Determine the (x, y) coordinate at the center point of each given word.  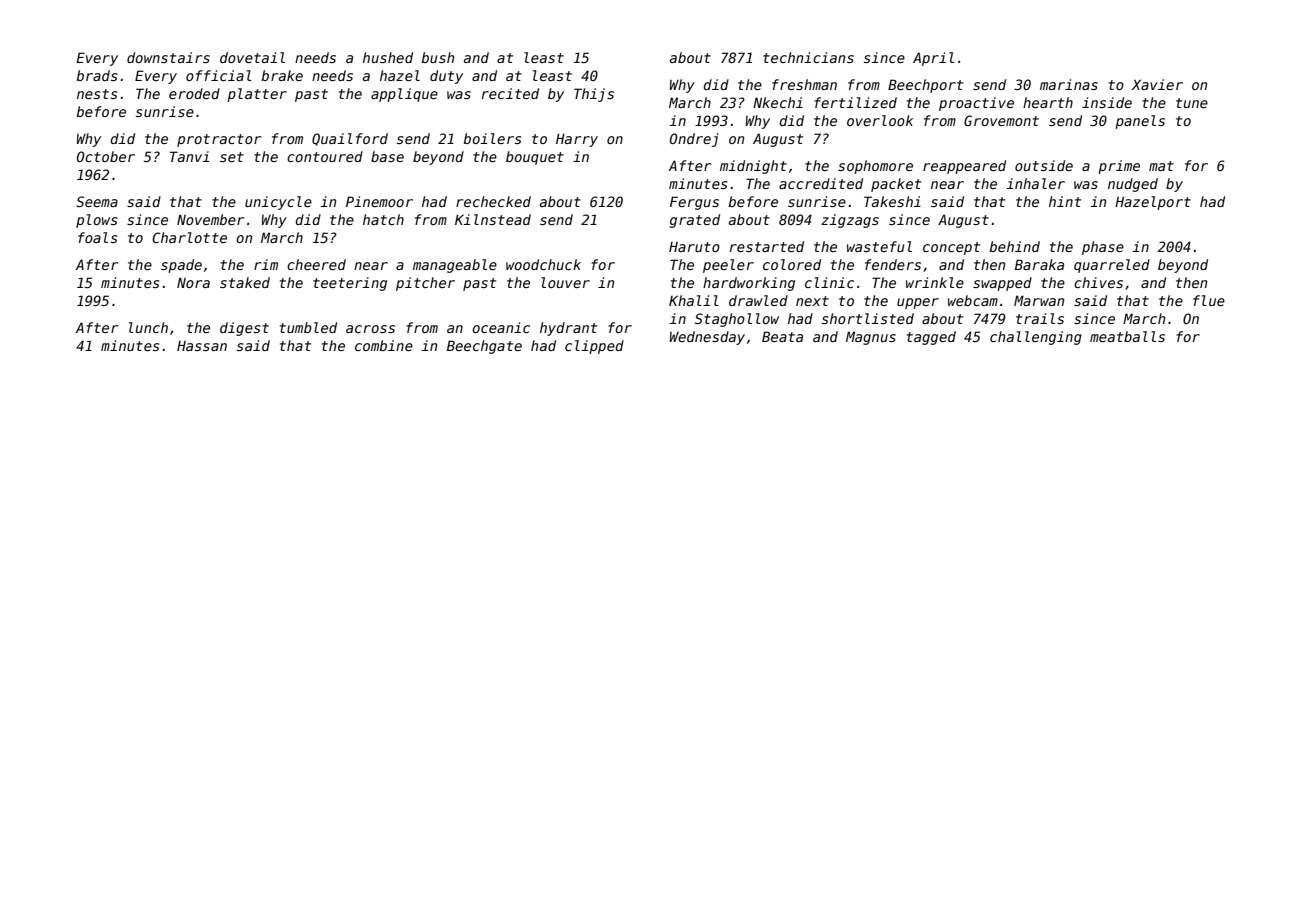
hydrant (568, 329)
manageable (455, 266)
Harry (577, 140)
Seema (97, 201)
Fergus (694, 203)
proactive (976, 104)
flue (1209, 300)
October (106, 156)
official (219, 75)
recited (510, 93)
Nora (193, 282)
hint (1065, 201)
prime (1119, 167)
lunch (148, 327)
